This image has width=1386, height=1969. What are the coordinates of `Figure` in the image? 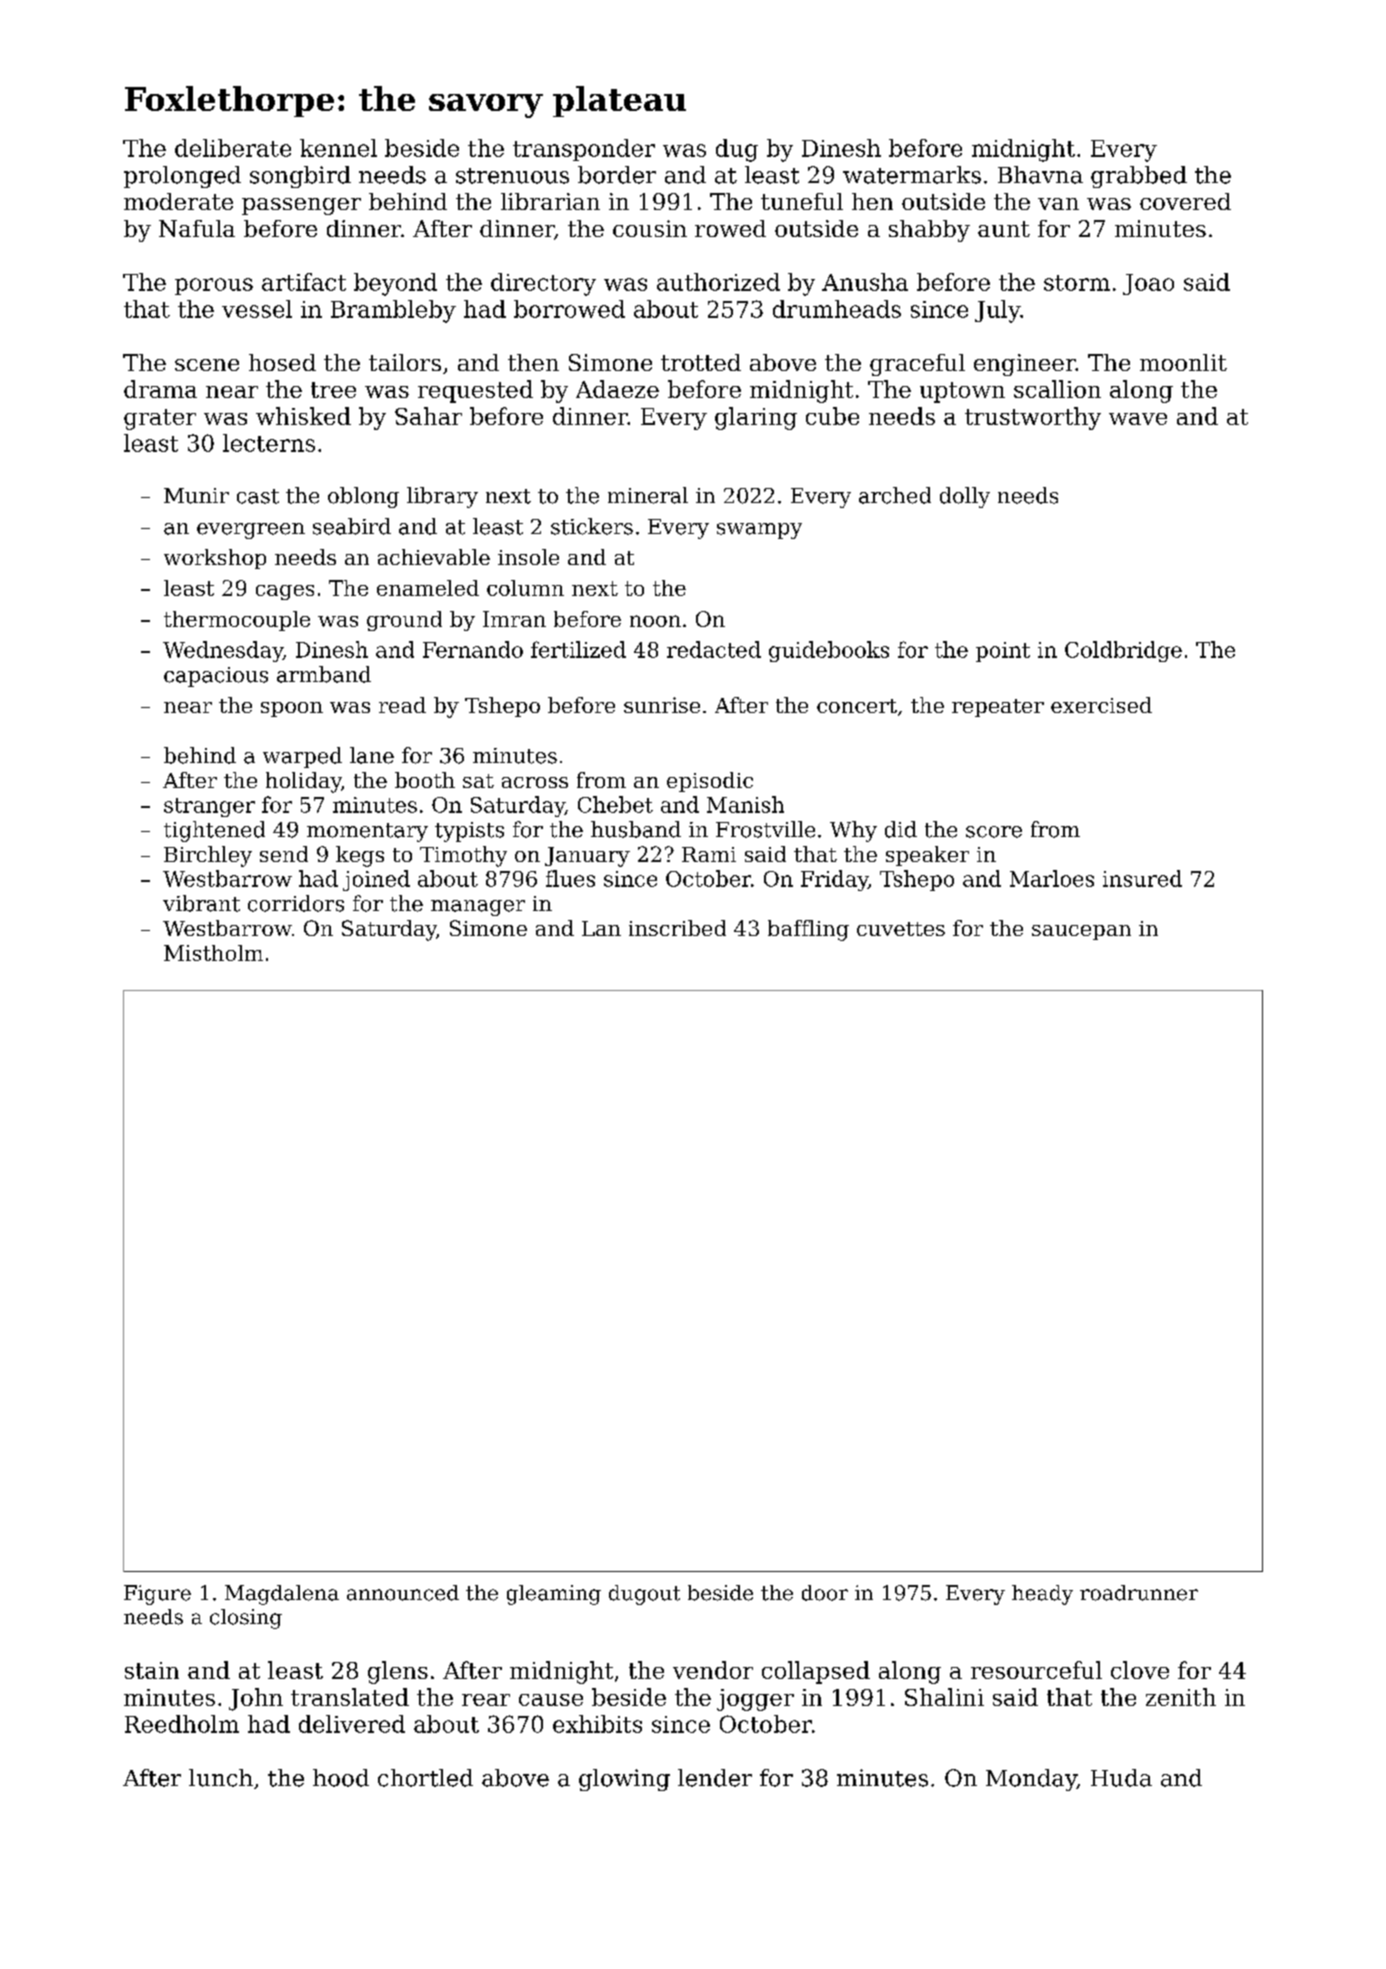 It's located at (157, 1595).
